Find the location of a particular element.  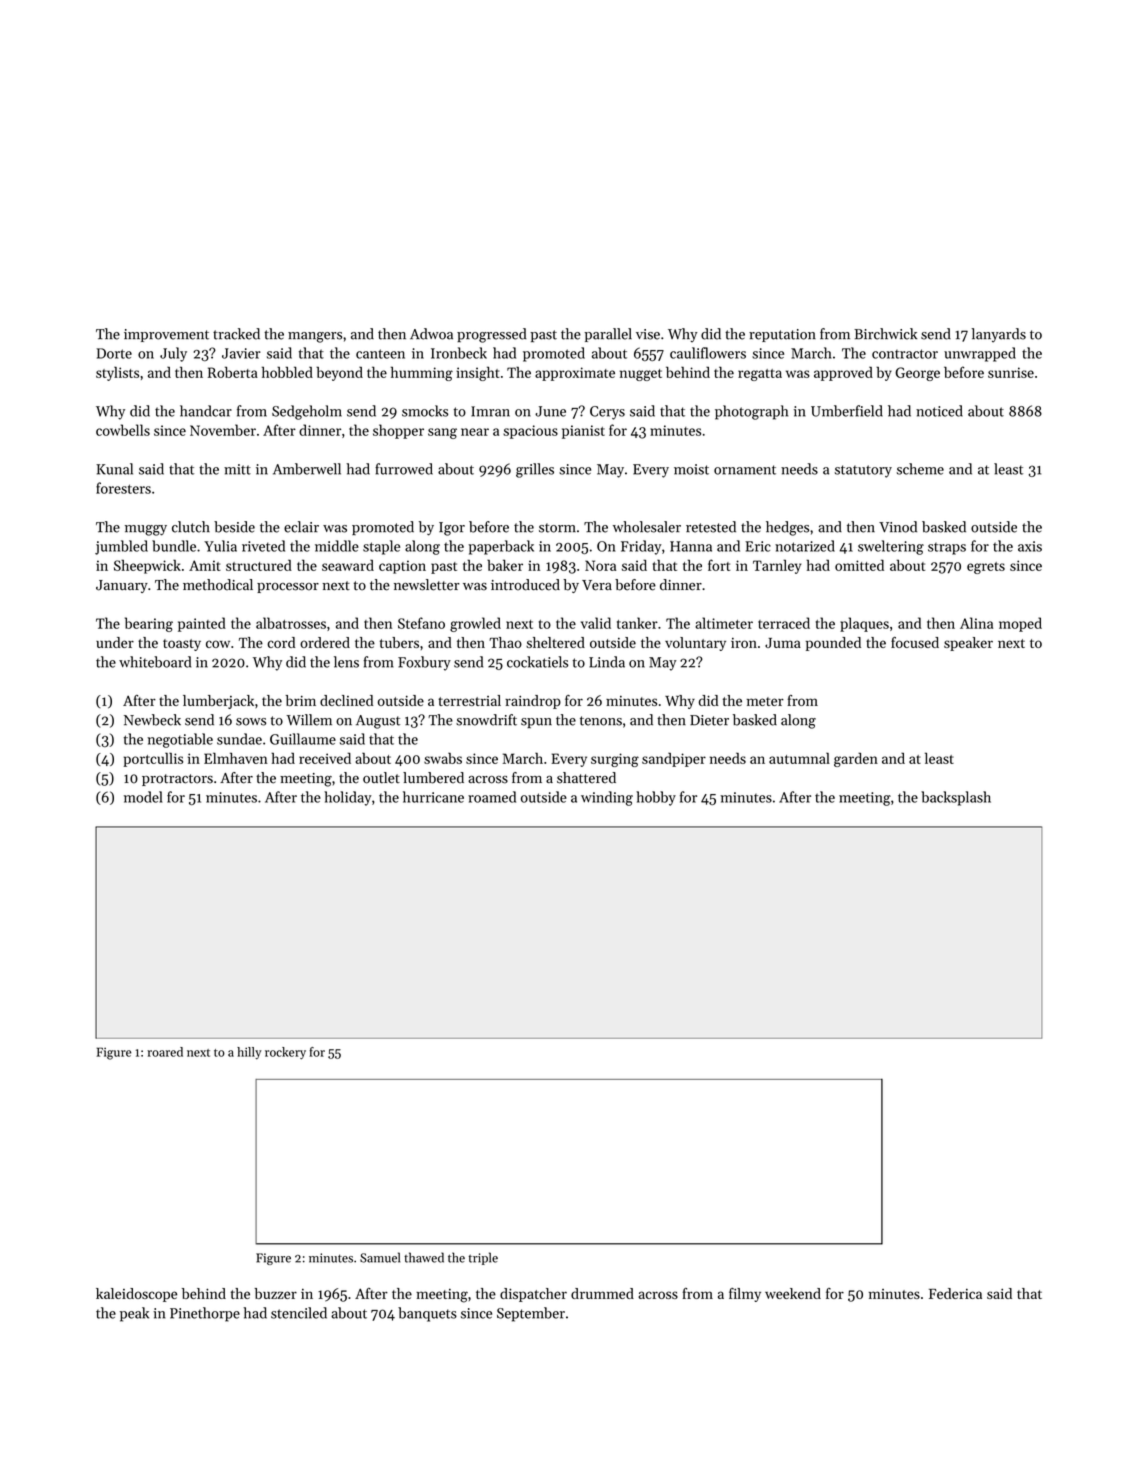

Amberwell is located at coordinates (307, 469).
